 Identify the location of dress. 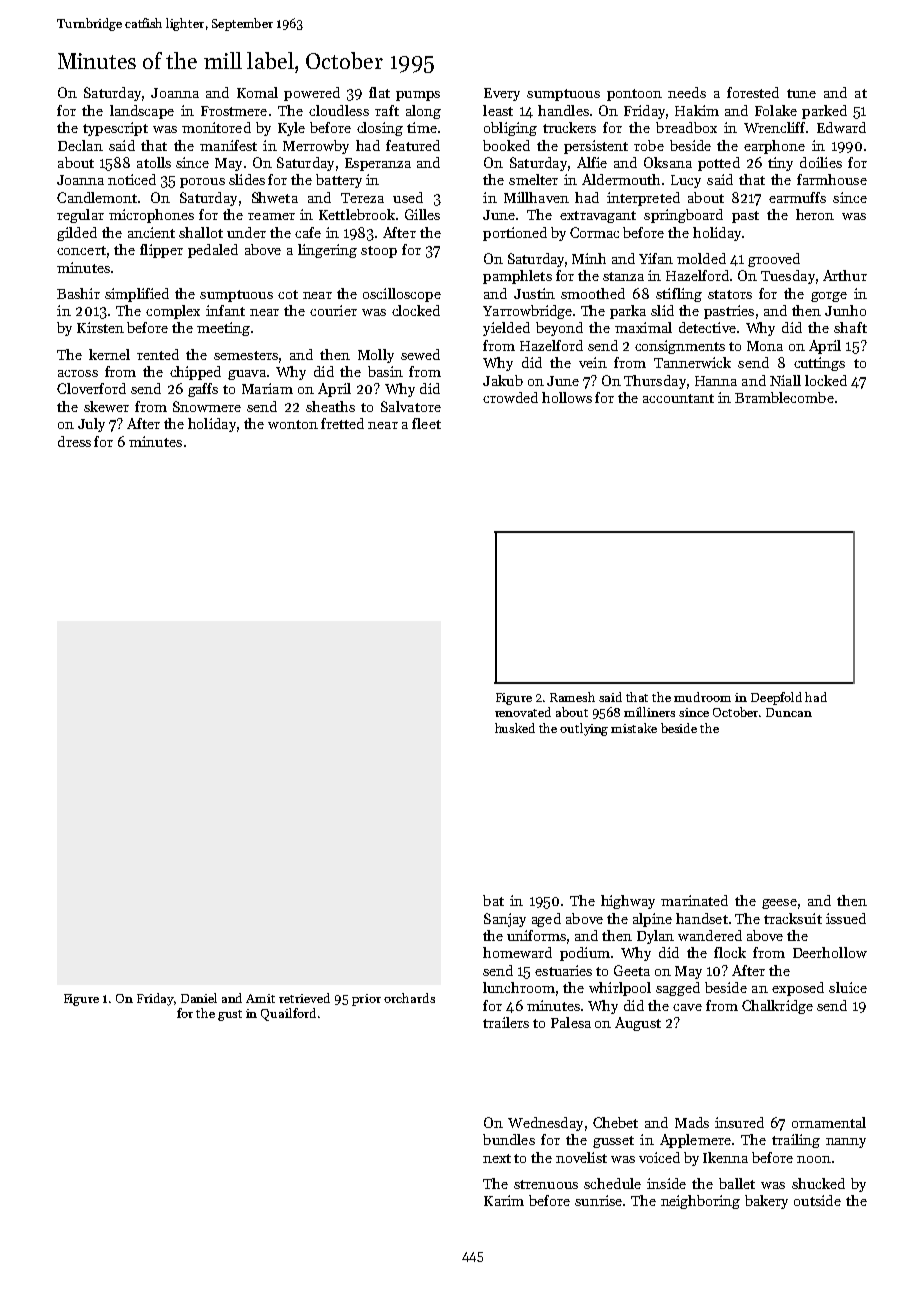
(74, 441).
